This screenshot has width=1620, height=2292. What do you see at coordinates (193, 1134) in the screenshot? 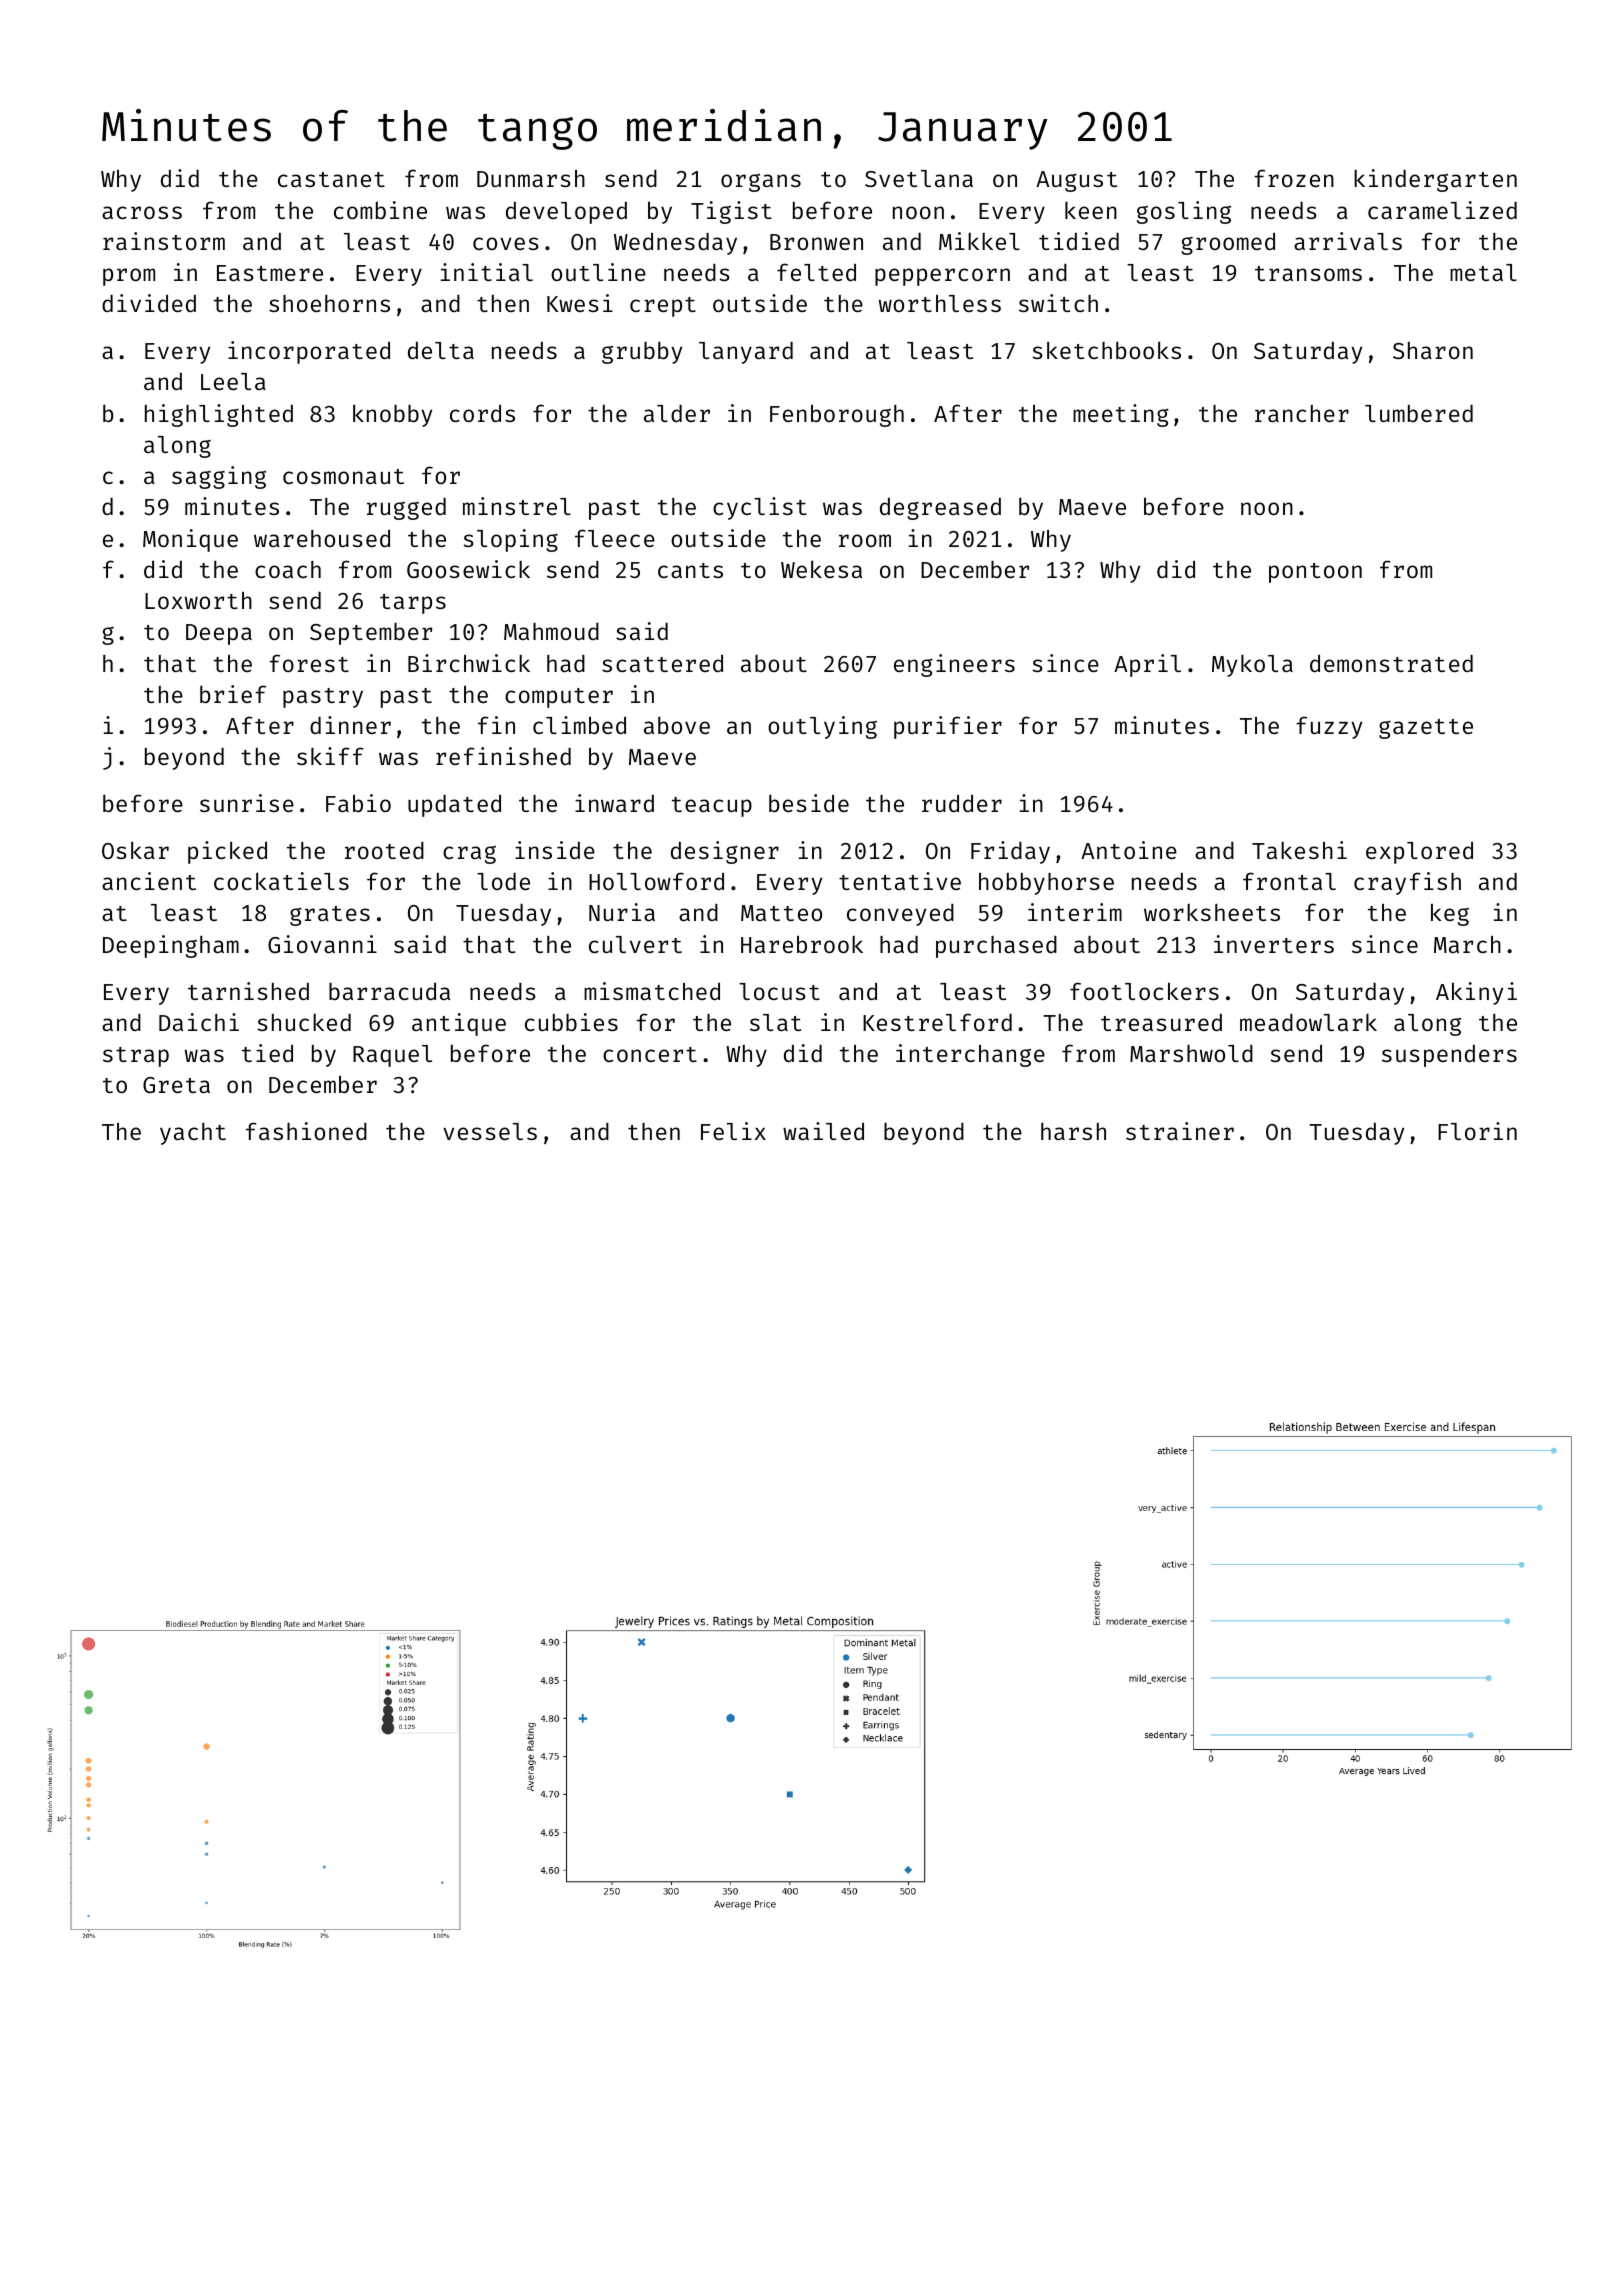
I see `yacht` at bounding box center [193, 1134].
